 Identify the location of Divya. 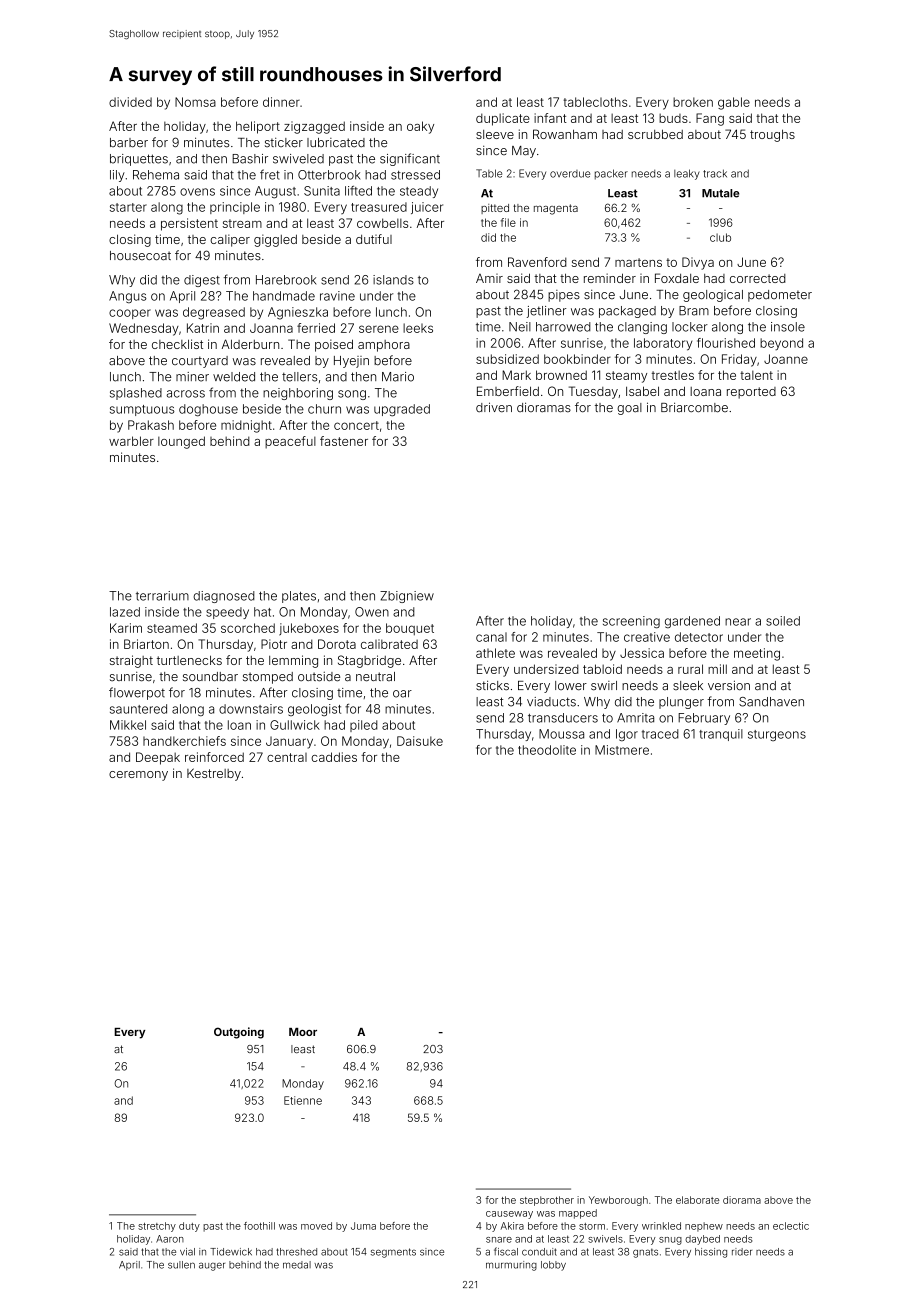
(698, 263).
